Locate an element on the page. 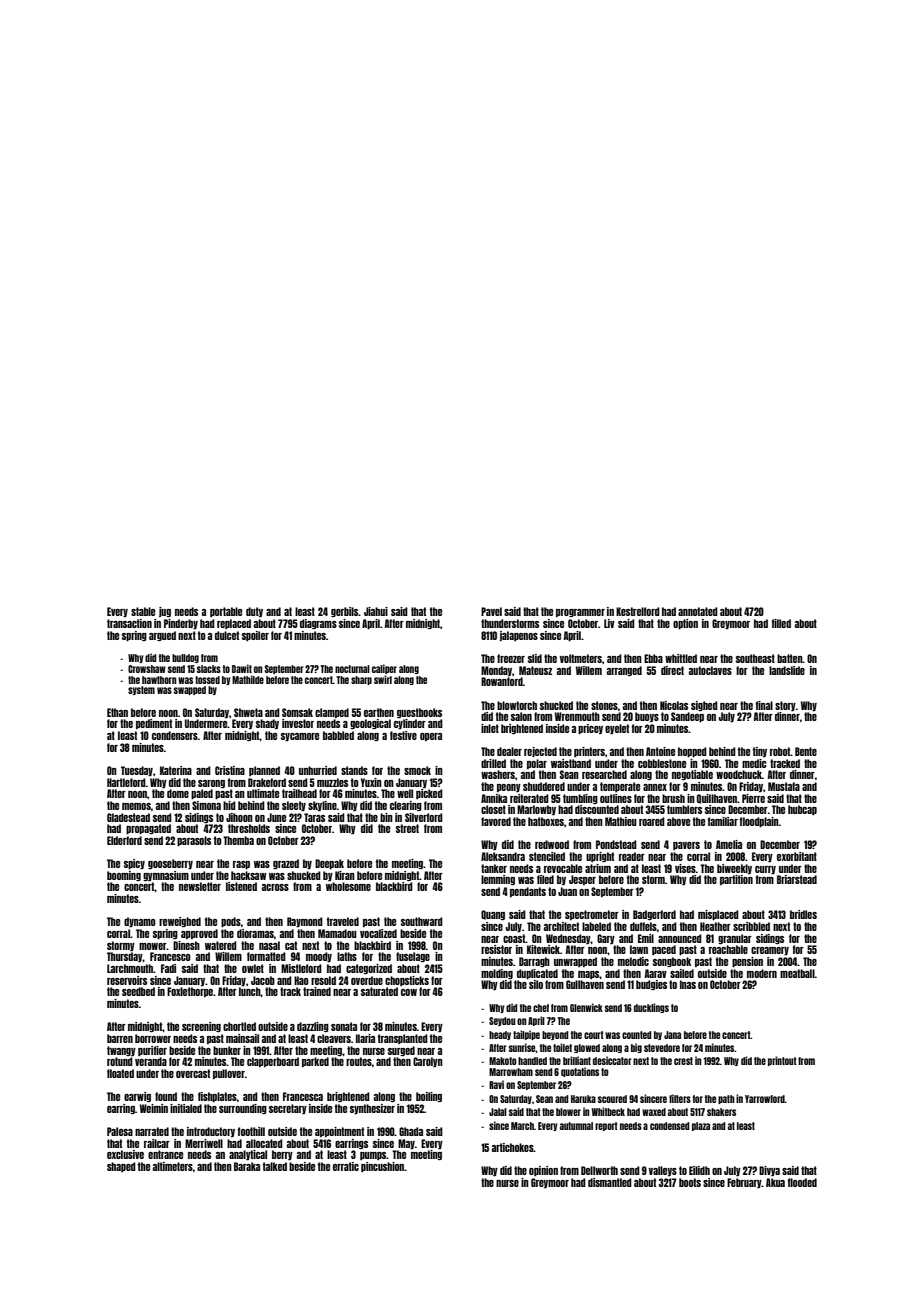 This document has width=924, height=1308. jug is located at coordinates (165, 612).
